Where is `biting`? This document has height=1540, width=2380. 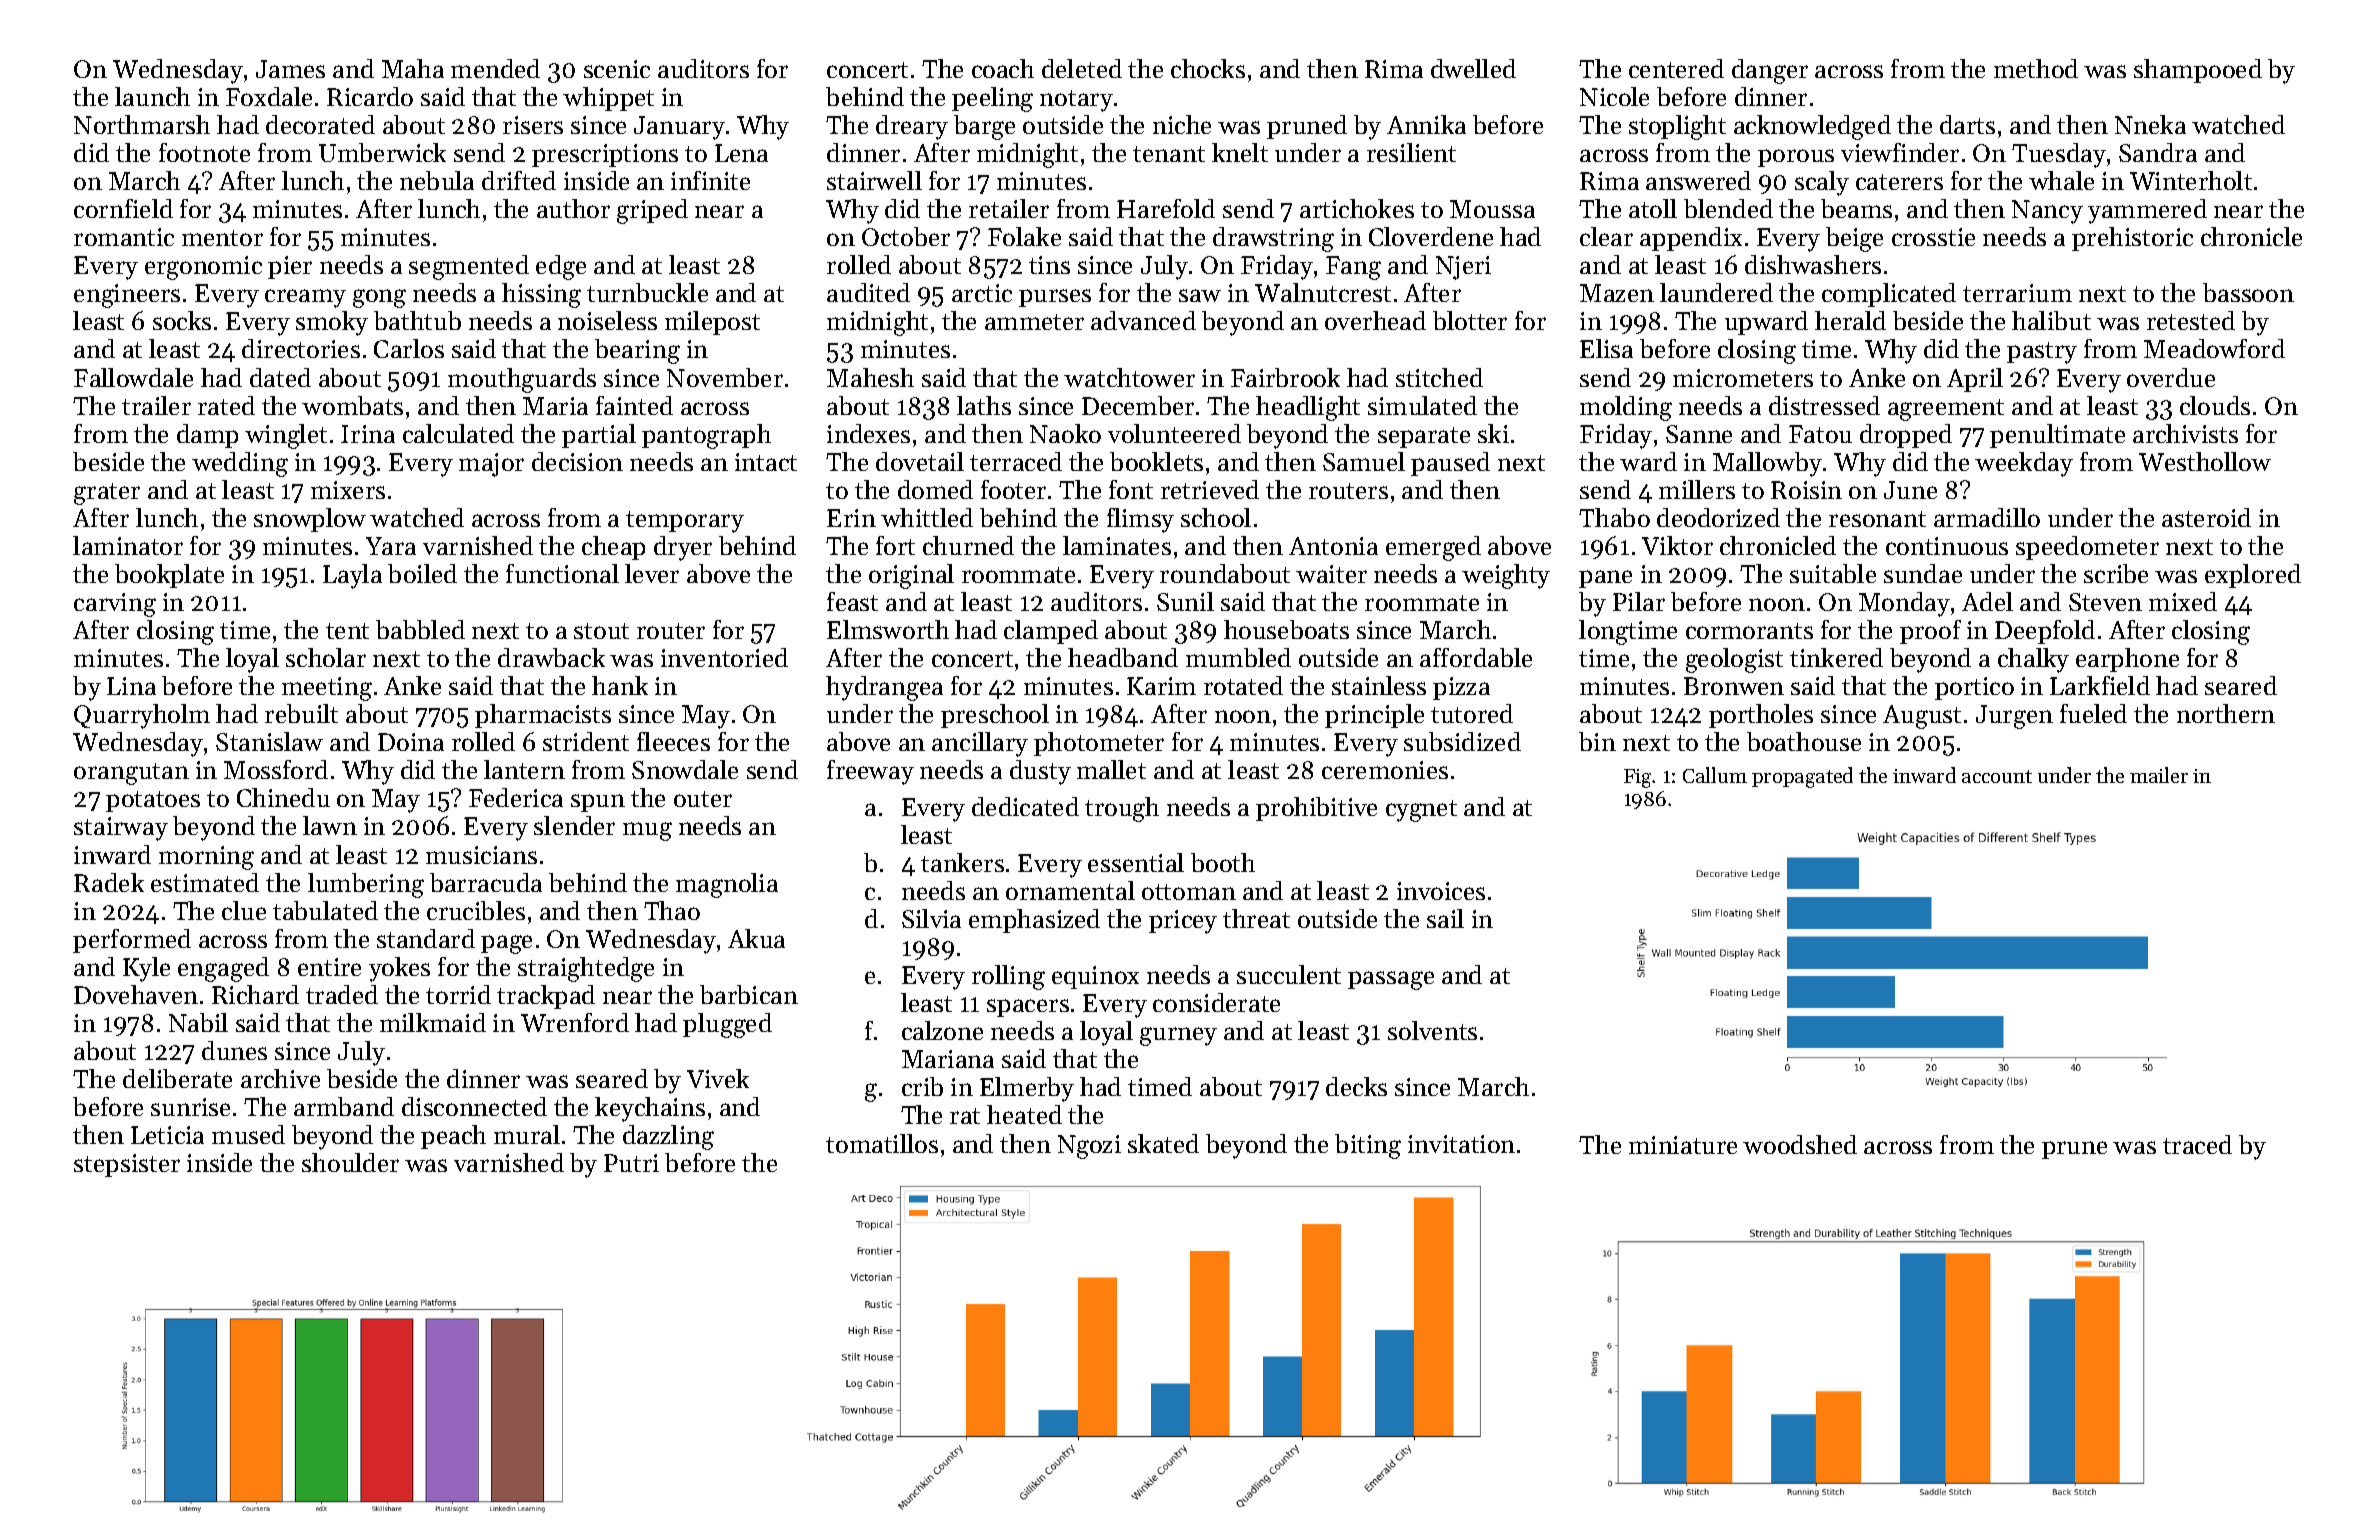
biting is located at coordinates (1368, 1146).
